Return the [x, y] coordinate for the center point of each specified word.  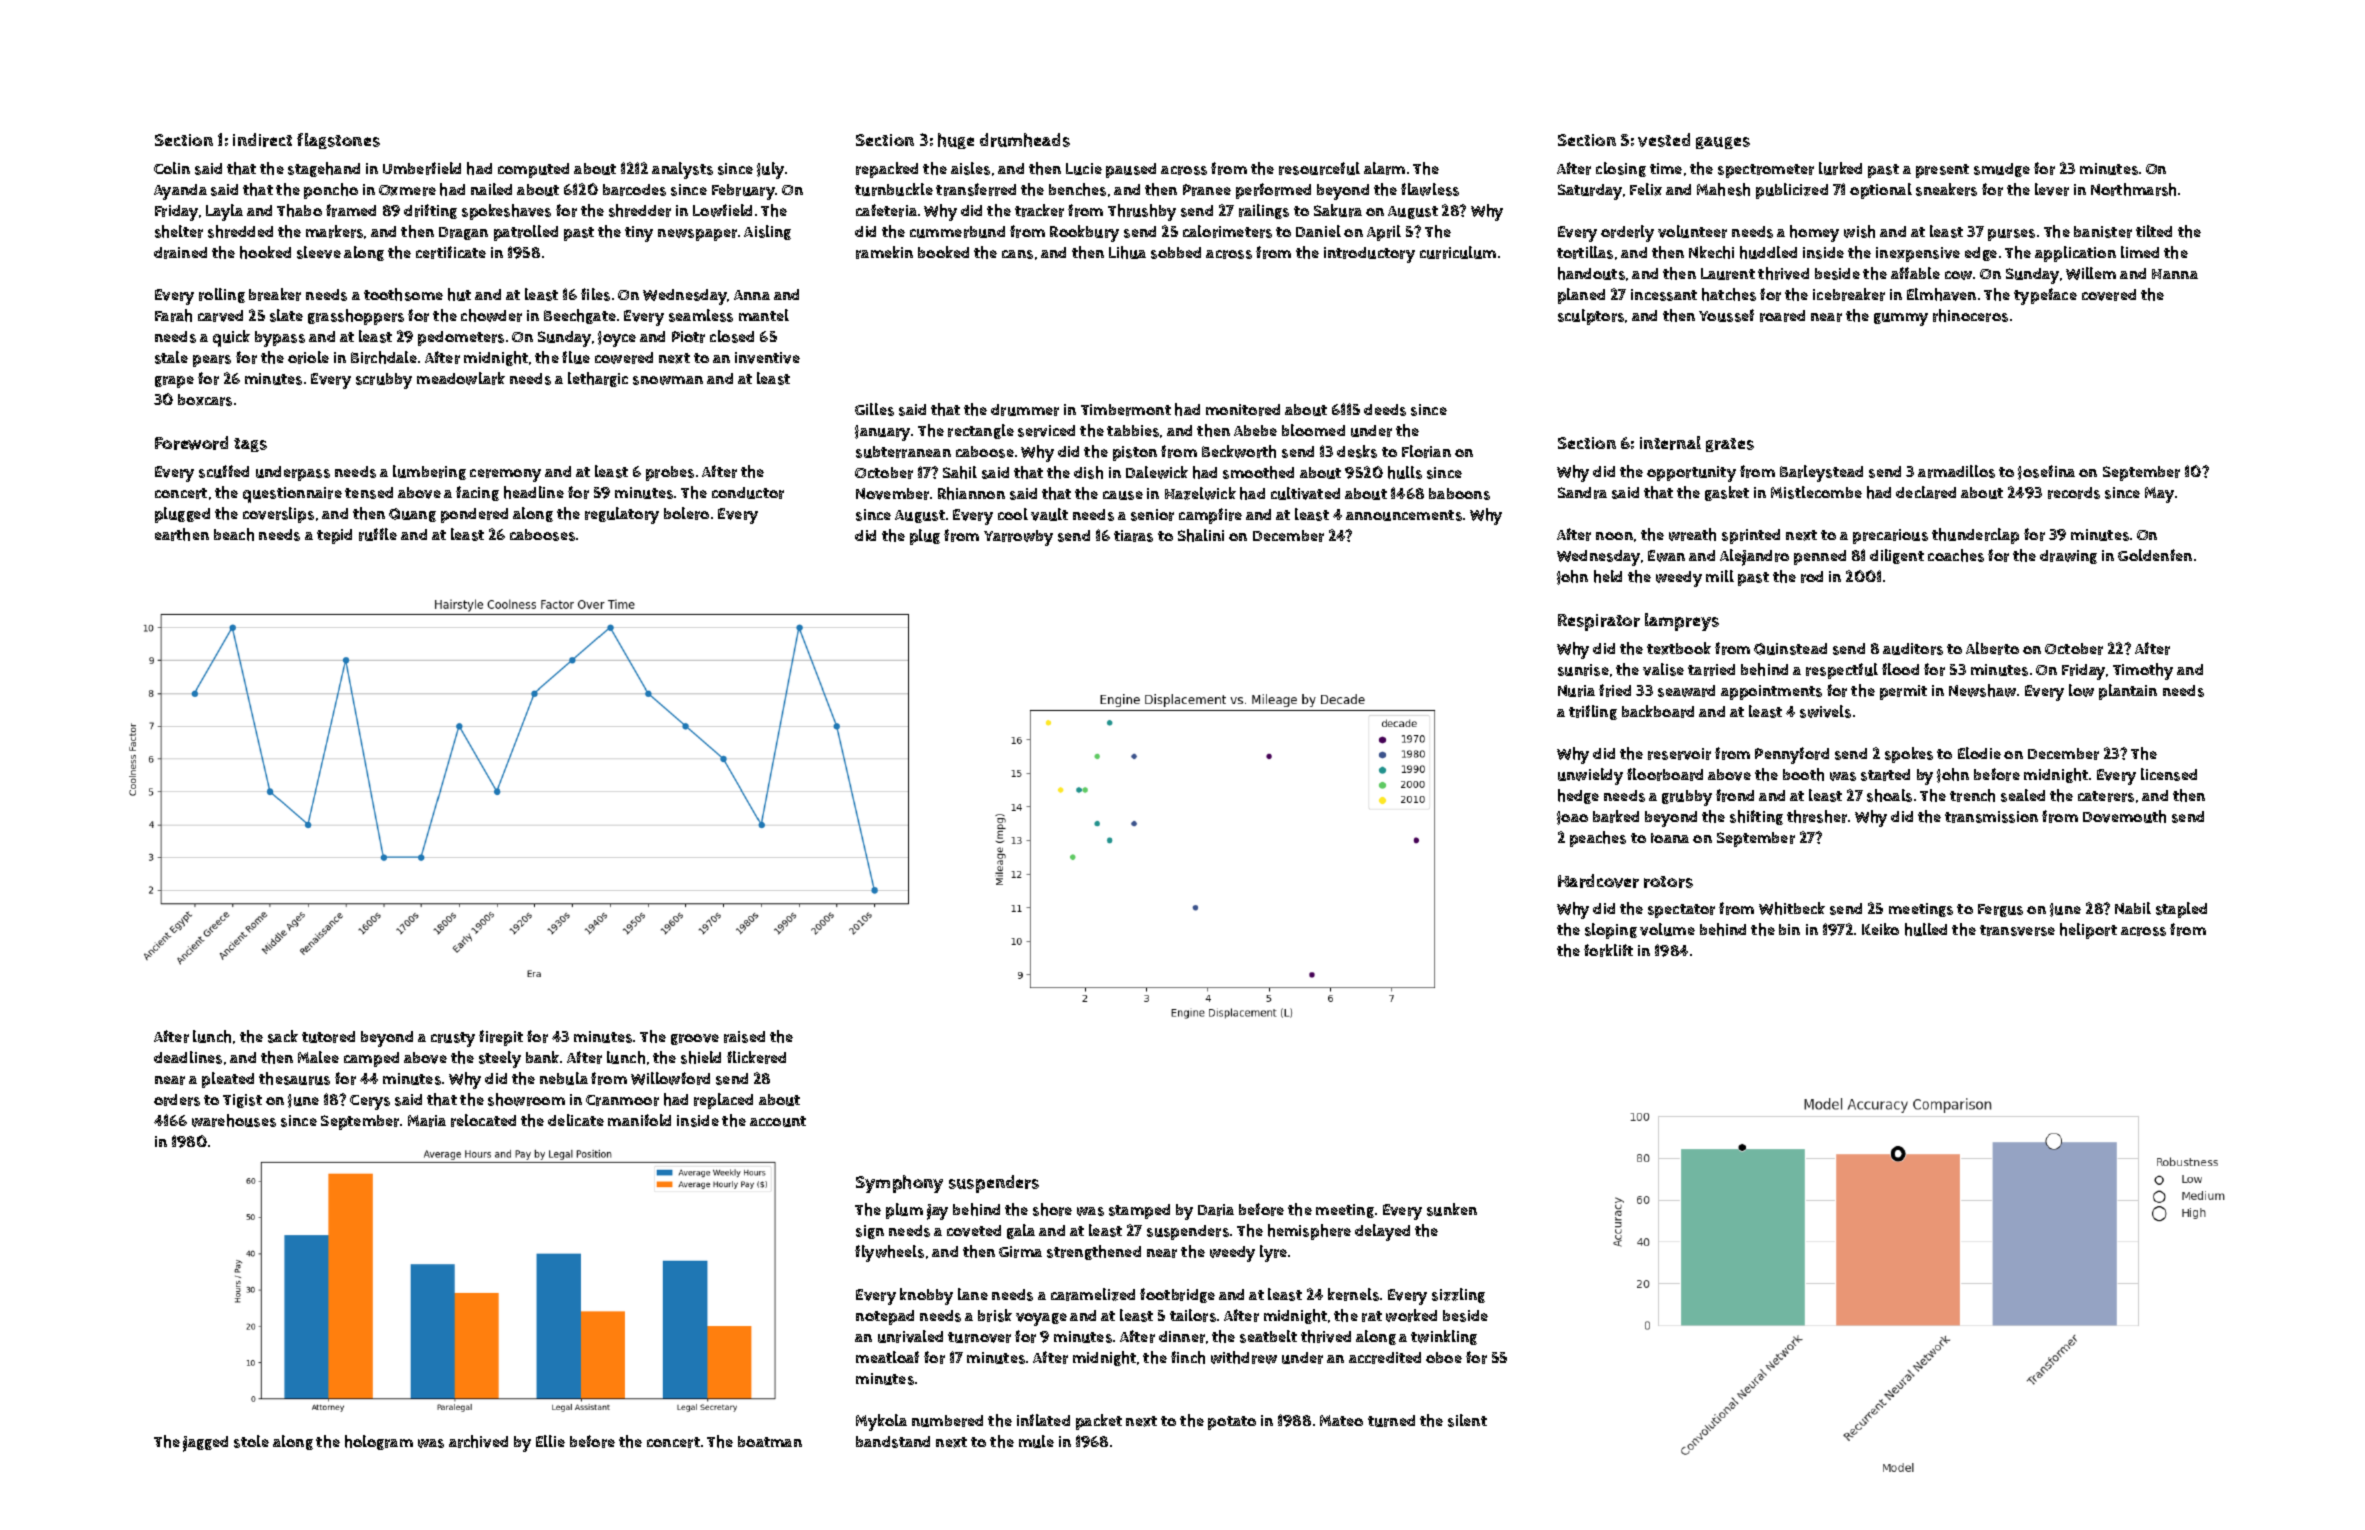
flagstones [338, 141]
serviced [1046, 431]
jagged [205, 1444]
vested [1664, 140]
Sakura [1338, 210]
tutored [328, 1037]
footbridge [1177, 1295]
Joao [1572, 818]
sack [283, 1036]
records [2074, 493]
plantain [2128, 692]
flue [576, 357]
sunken [1452, 1209]
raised [744, 1037]
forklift [1608, 950]
